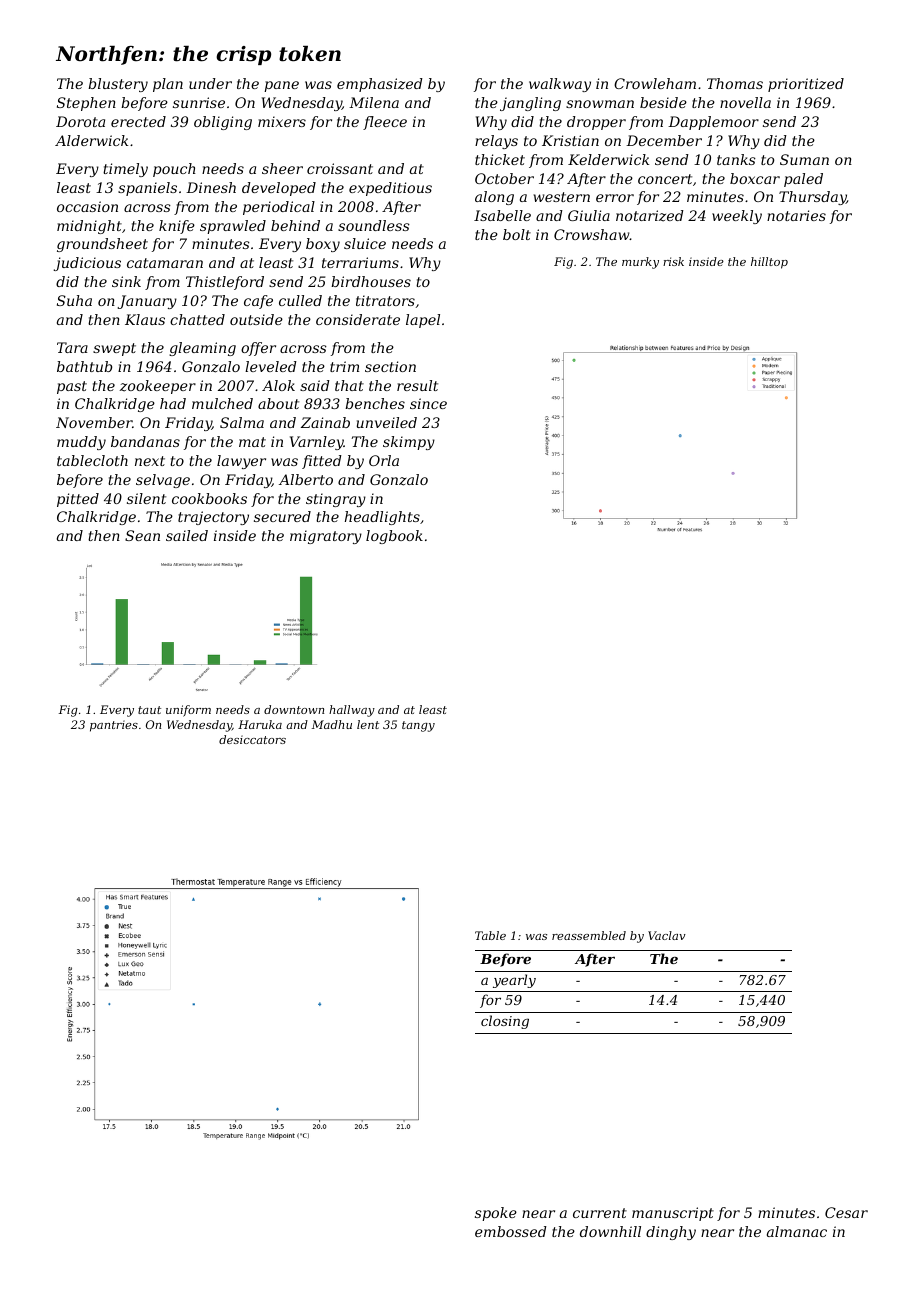 This screenshot has width=924, height=1308. Describe the element at coordinates (561, 197) in the screenshot. I see `western` at that location.
